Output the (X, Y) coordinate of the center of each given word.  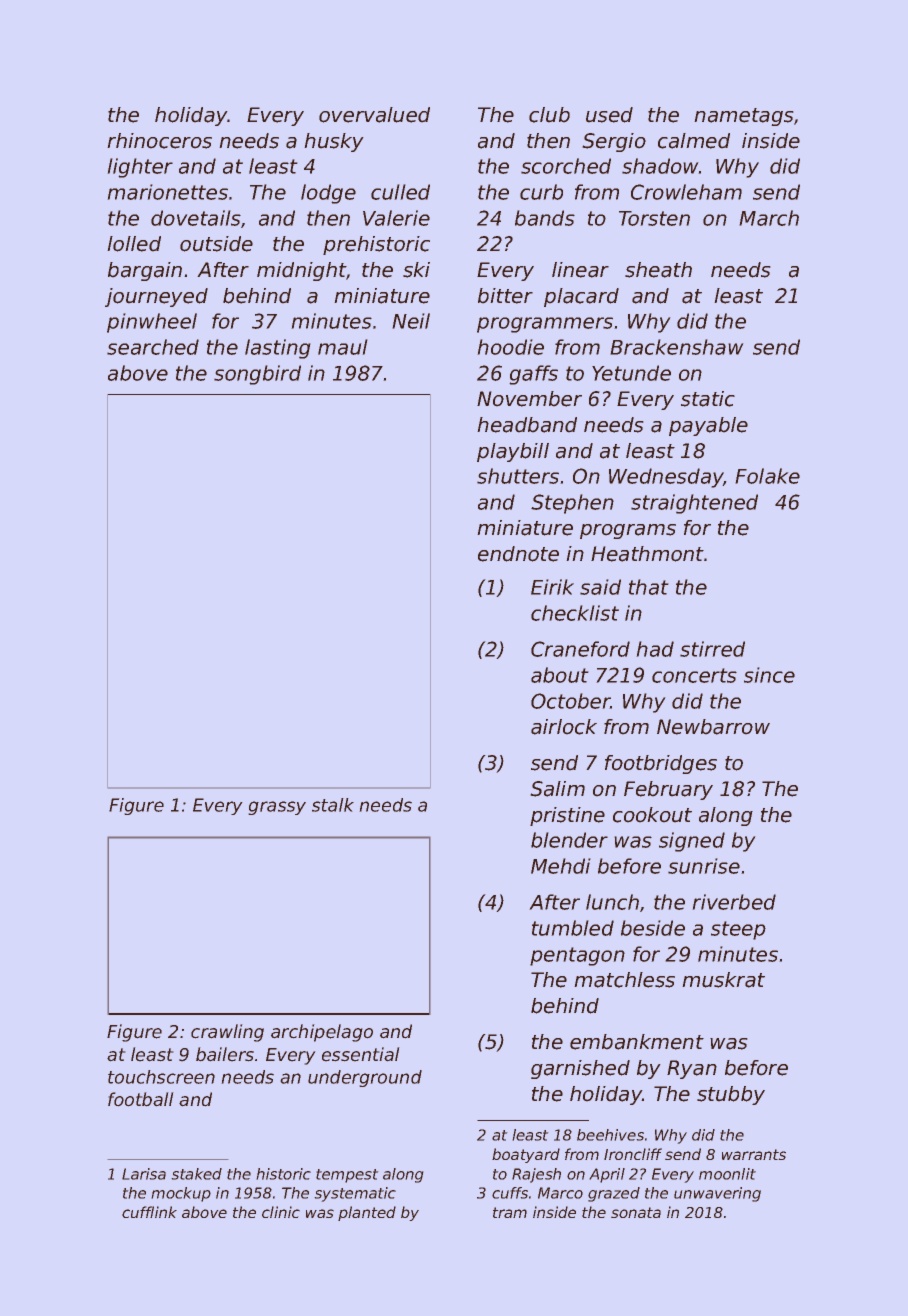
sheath (658, 270)
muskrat (723, 980)
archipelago (322, 1033)
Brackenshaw (677, 347)
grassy (277, 808)
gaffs (533, 375)
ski (416, 270)
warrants (754, 1154)
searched (153, 347)
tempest (347, 1176)
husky (334, 142)
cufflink (149, 1212)
